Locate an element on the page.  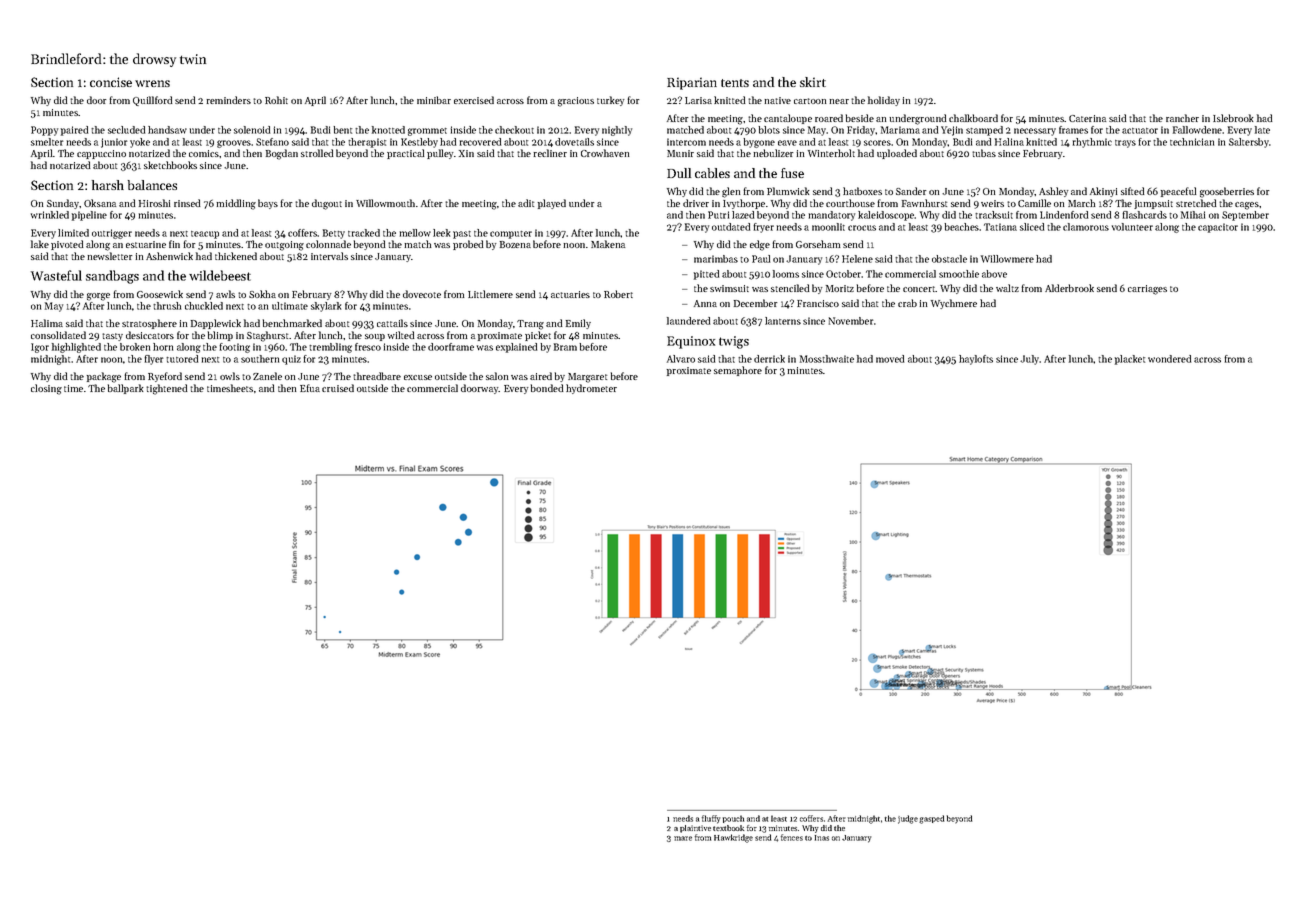
placket is located at coordinates (1130, 360).
